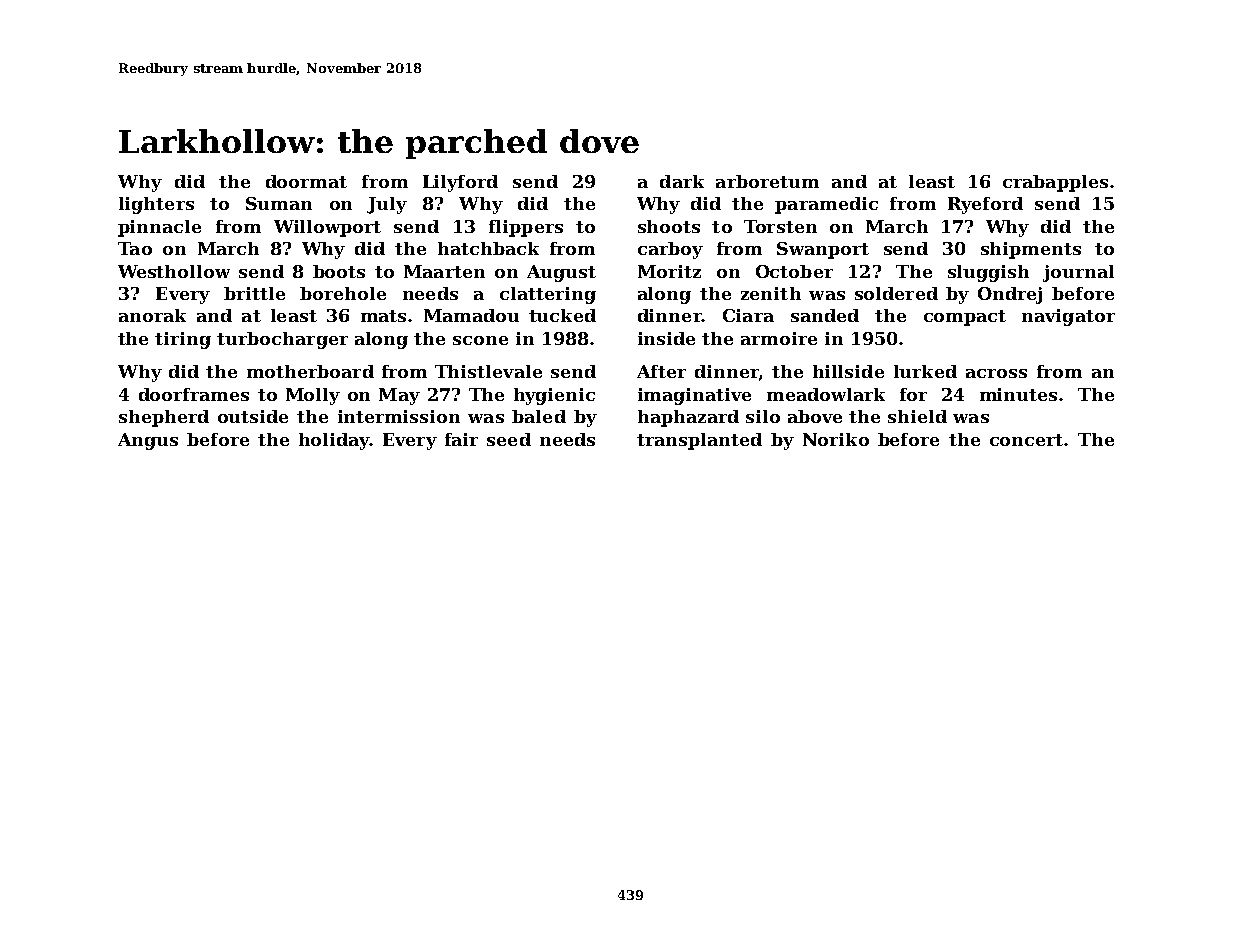 This image has height=952, width=1233. I want to click on anorak, so click(152, 315).
